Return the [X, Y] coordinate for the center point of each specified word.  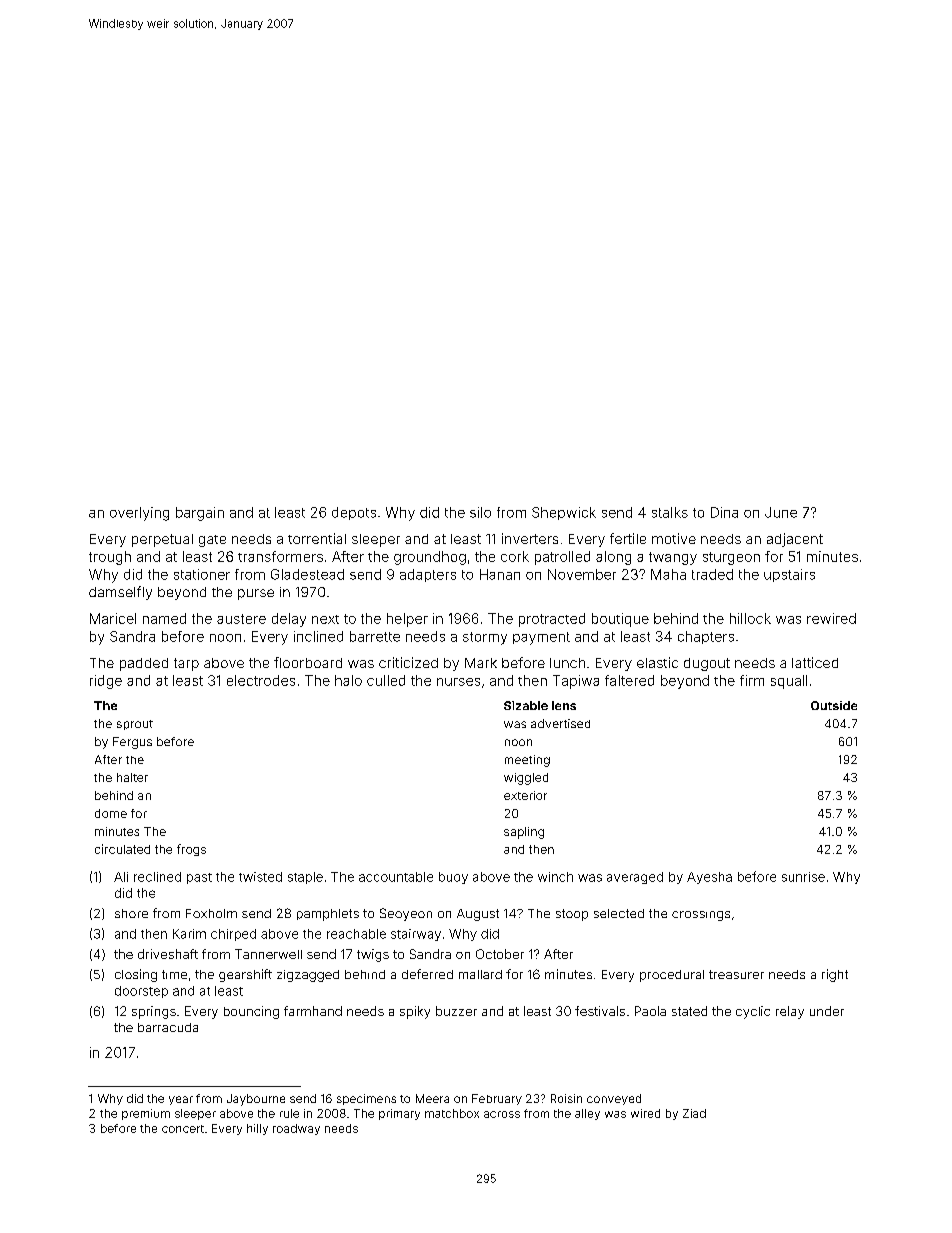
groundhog [430, 558]
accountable [396, 877]
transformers [280, 556]
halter [132, 777]
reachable [356, 934]
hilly [257, 1129]
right [835, 975]
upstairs [789, 575]
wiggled [526, 779]
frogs [191, 850]
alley [587, 1114]
